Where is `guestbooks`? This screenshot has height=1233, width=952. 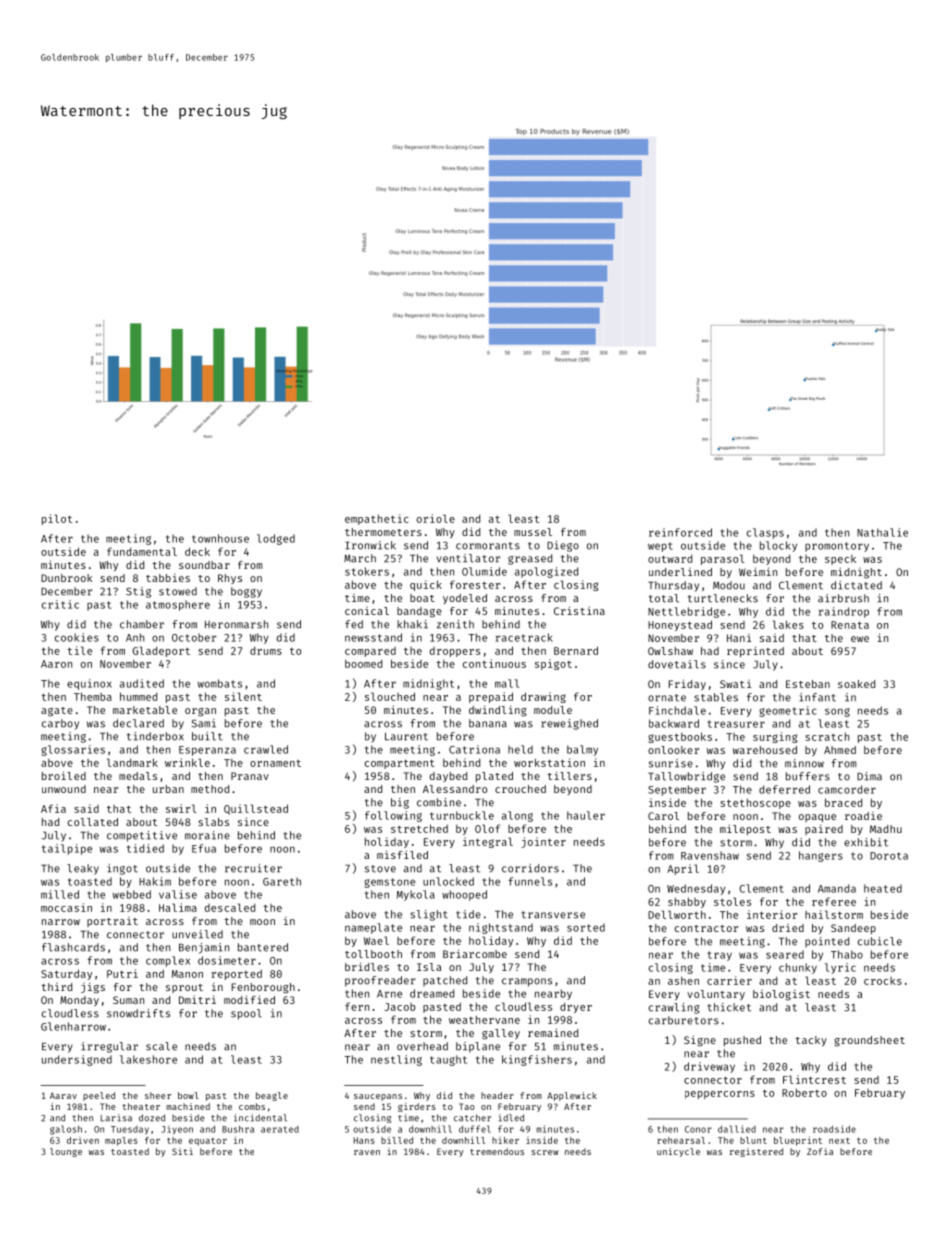
guestbooks is located at coordinates (680, 737).
